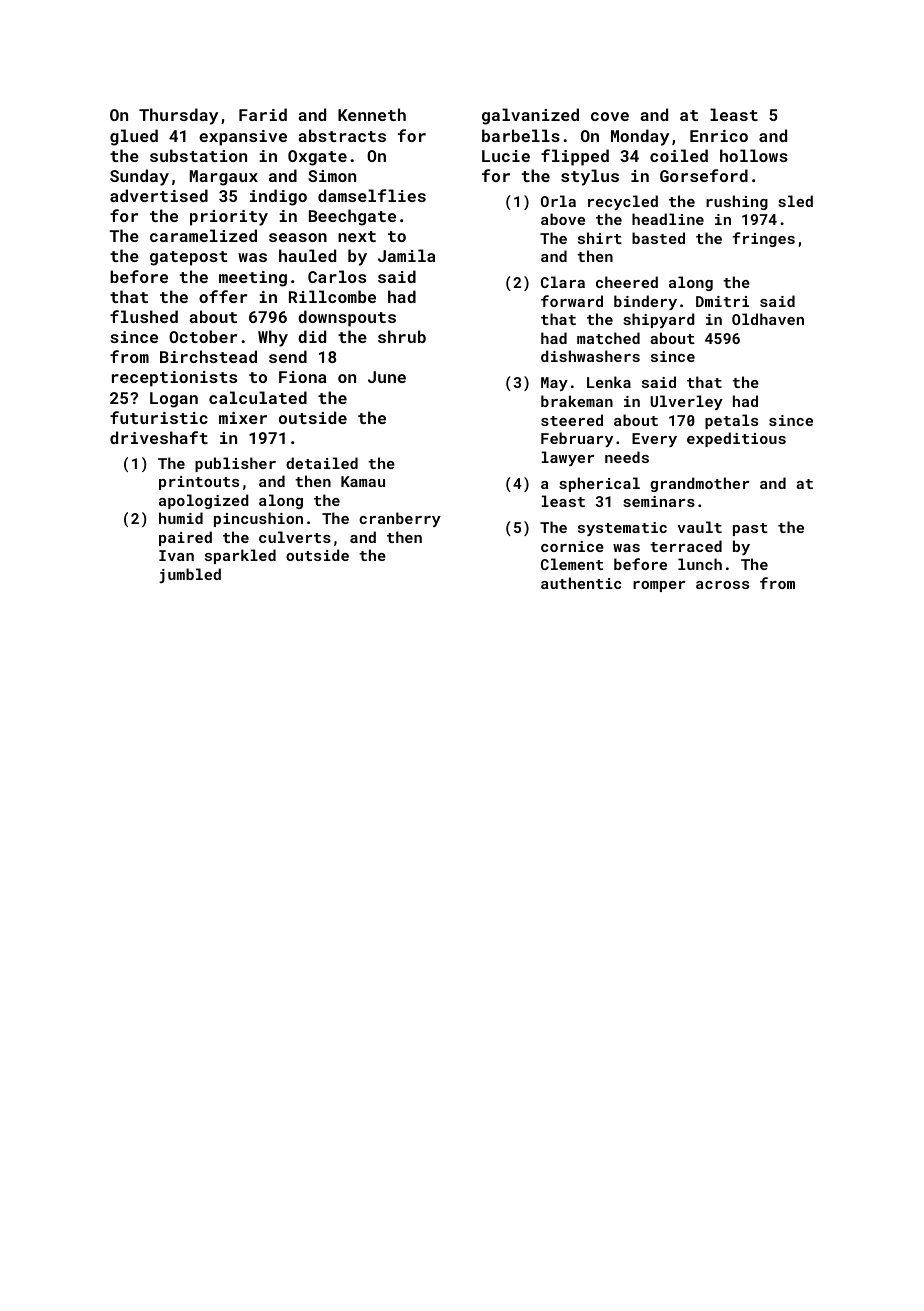 Image resolution: width=924 pixels, height=1311 pixels. I want to click on past, so click(750, 529).
